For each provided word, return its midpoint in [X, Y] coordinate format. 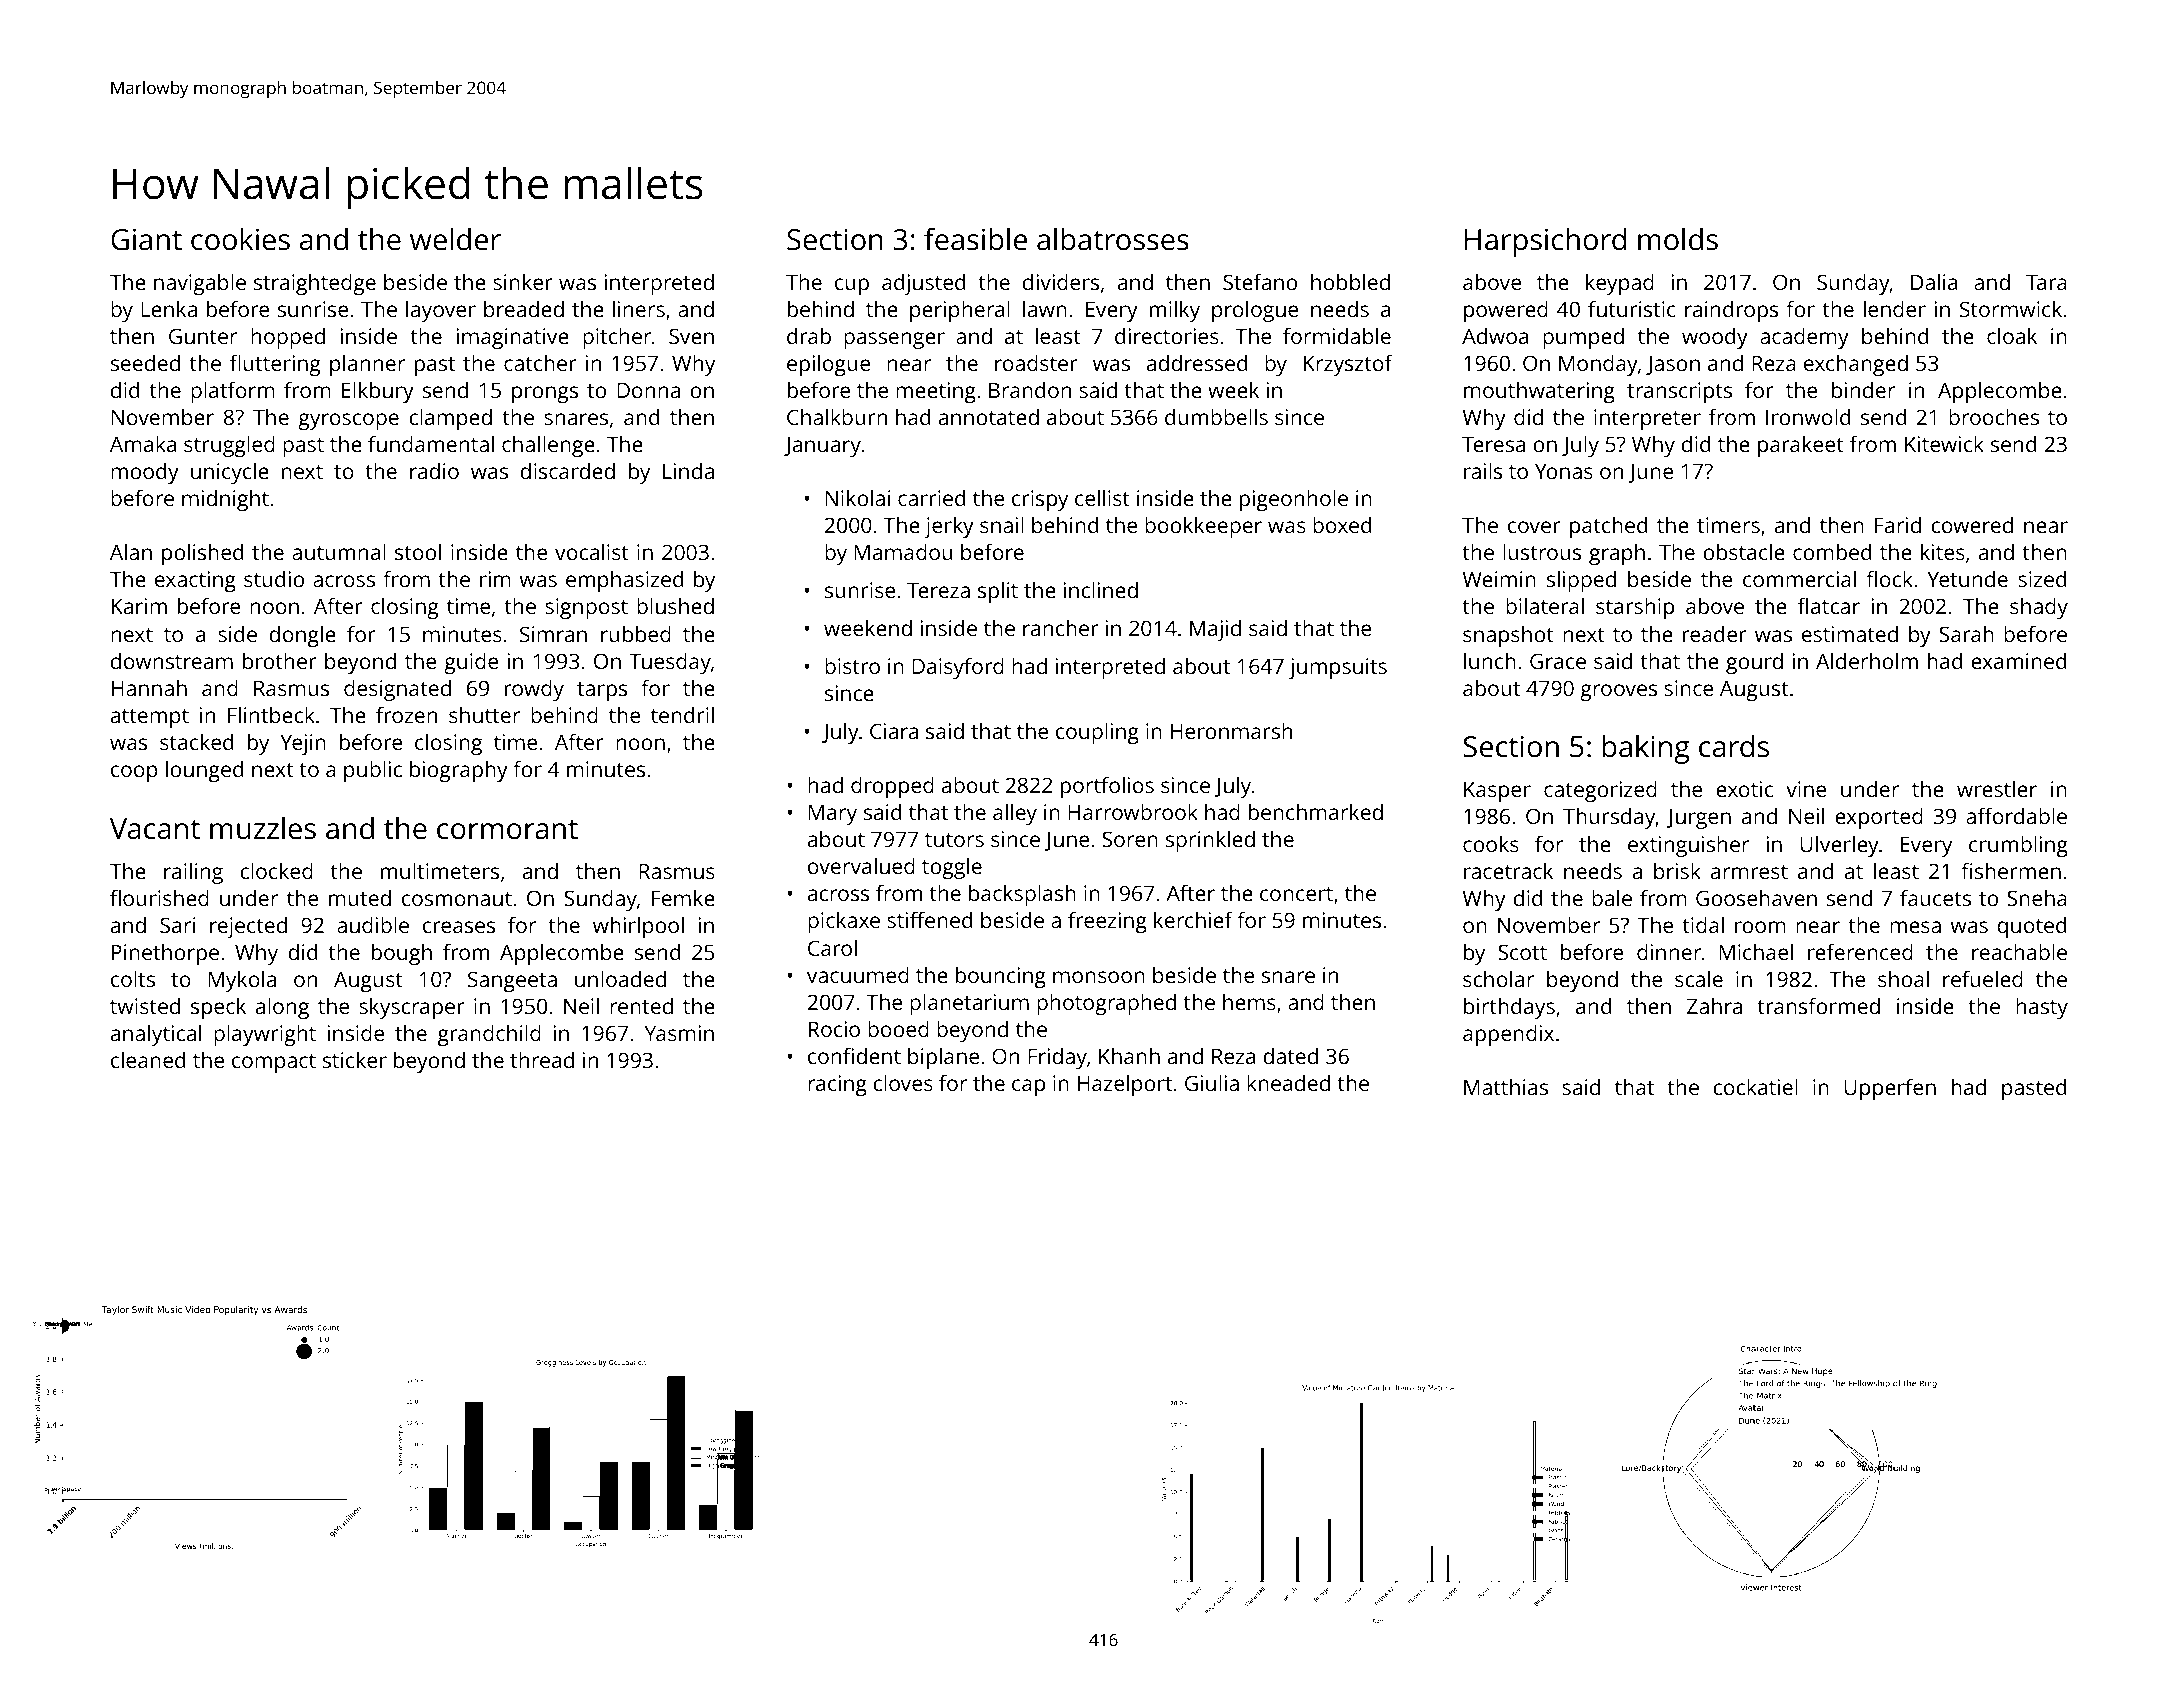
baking [1646, 749]
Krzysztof [1348, 365]
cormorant [507, 830]
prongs [545, 394]
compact [274, 1063]
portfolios [1107, 787]
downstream [172, 661]
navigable [200, 284]
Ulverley [1839, 846]
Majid [1215, 630]
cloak [2012, 336]
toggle [952, 868]
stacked [196, 742]
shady [2039, 608]
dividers [1061, 282]
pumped [1583, 338]
